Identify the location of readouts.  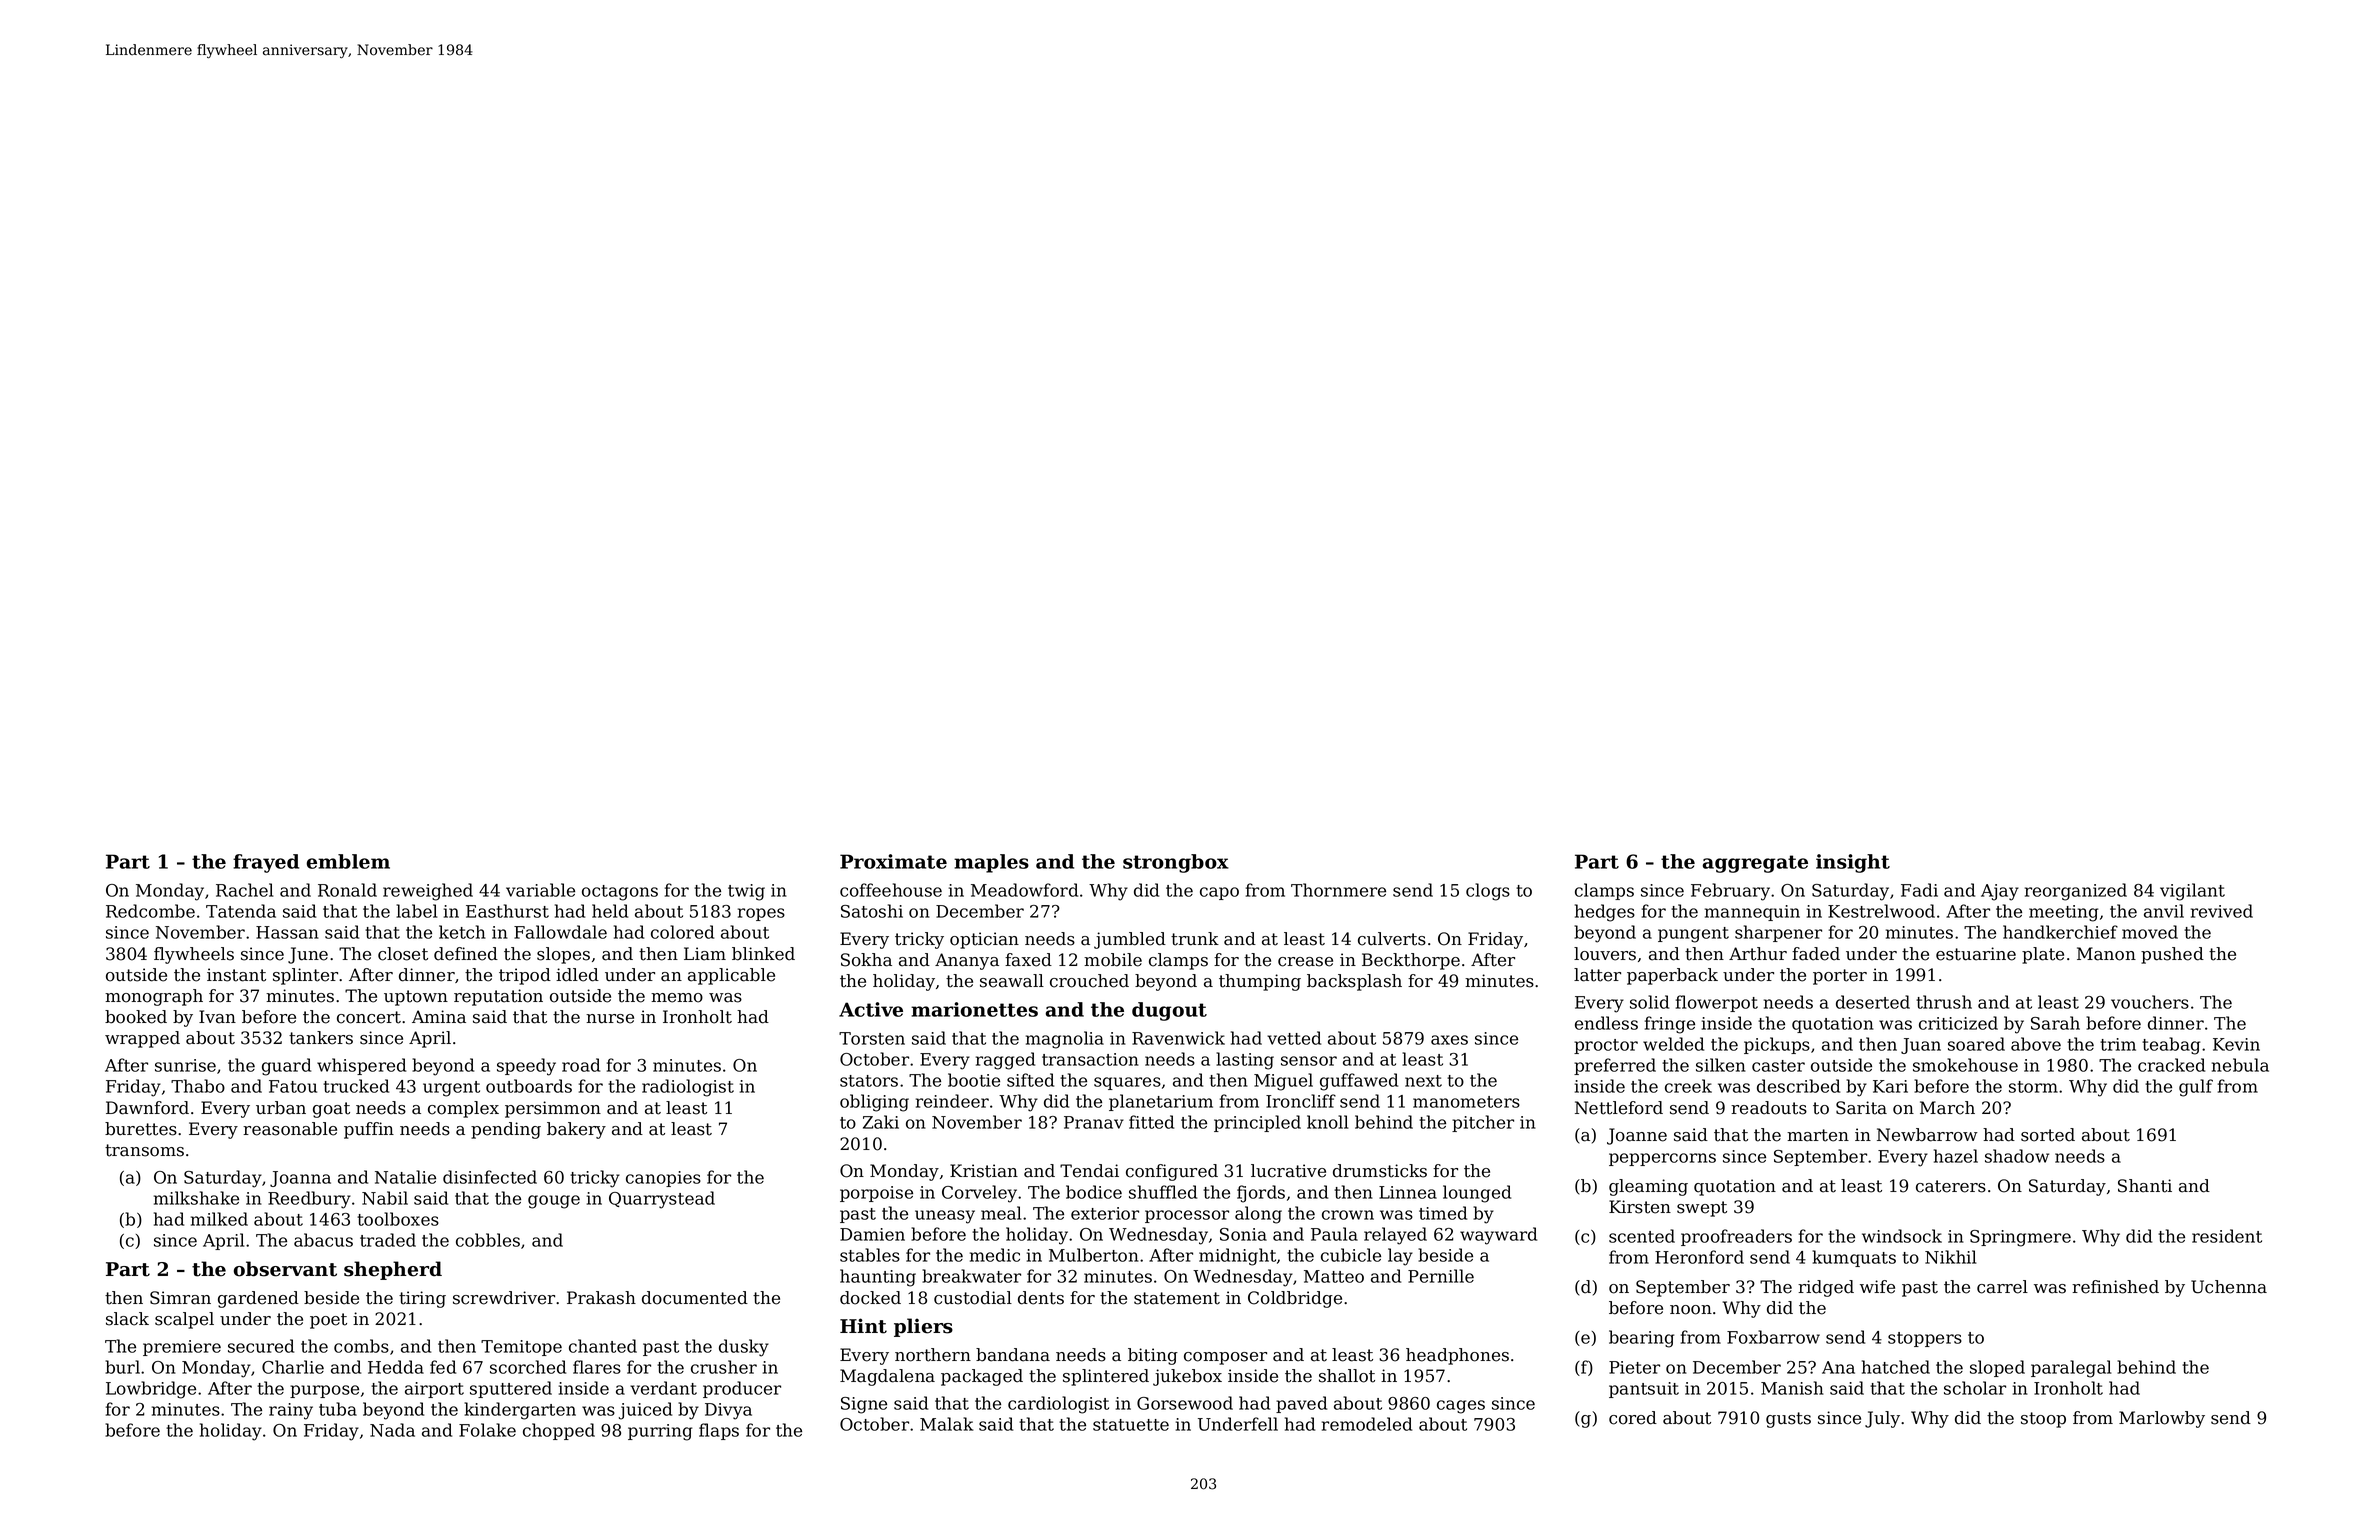
(1769, 1108).
